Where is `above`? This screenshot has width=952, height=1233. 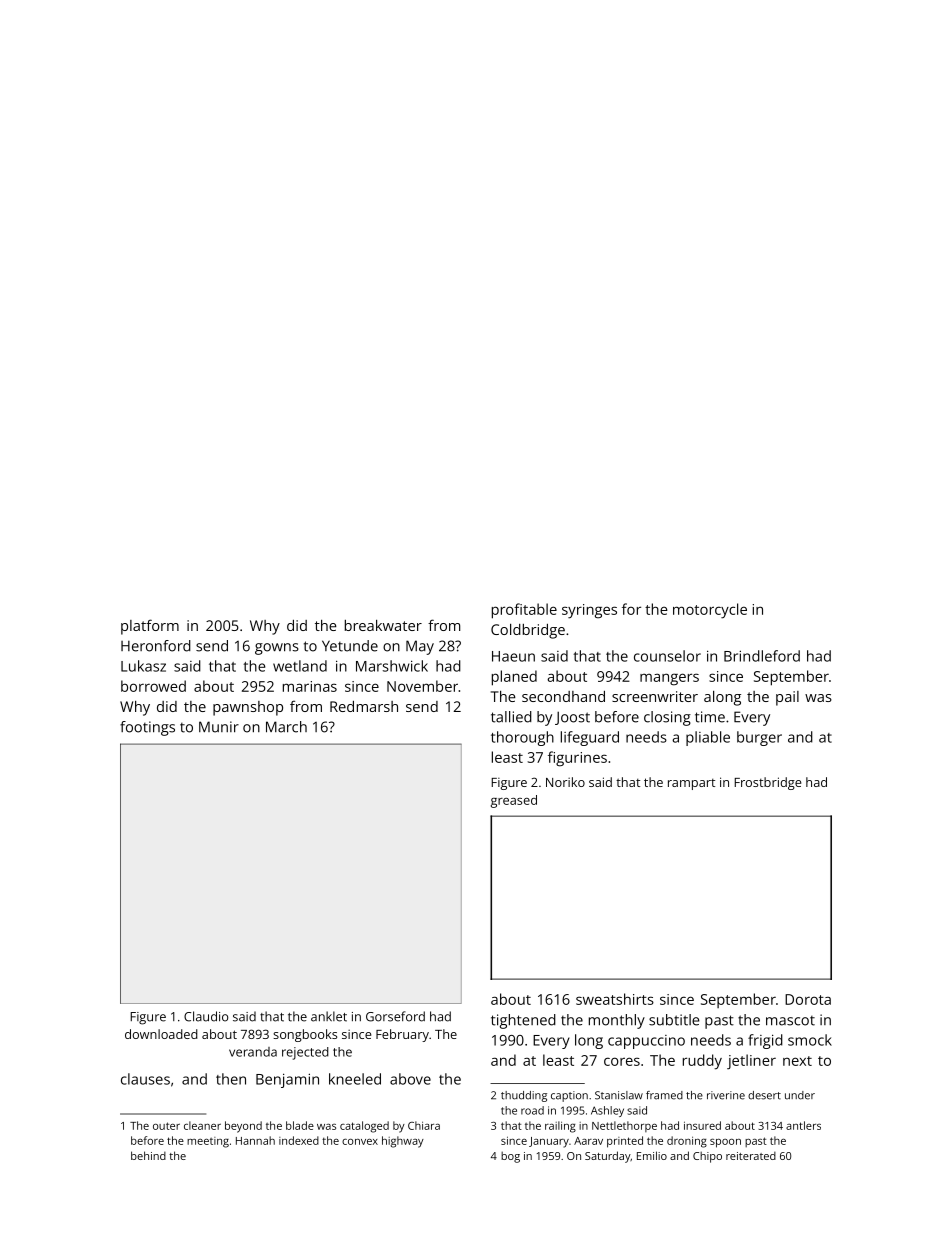
above is located at coordinates (410, 1079).
